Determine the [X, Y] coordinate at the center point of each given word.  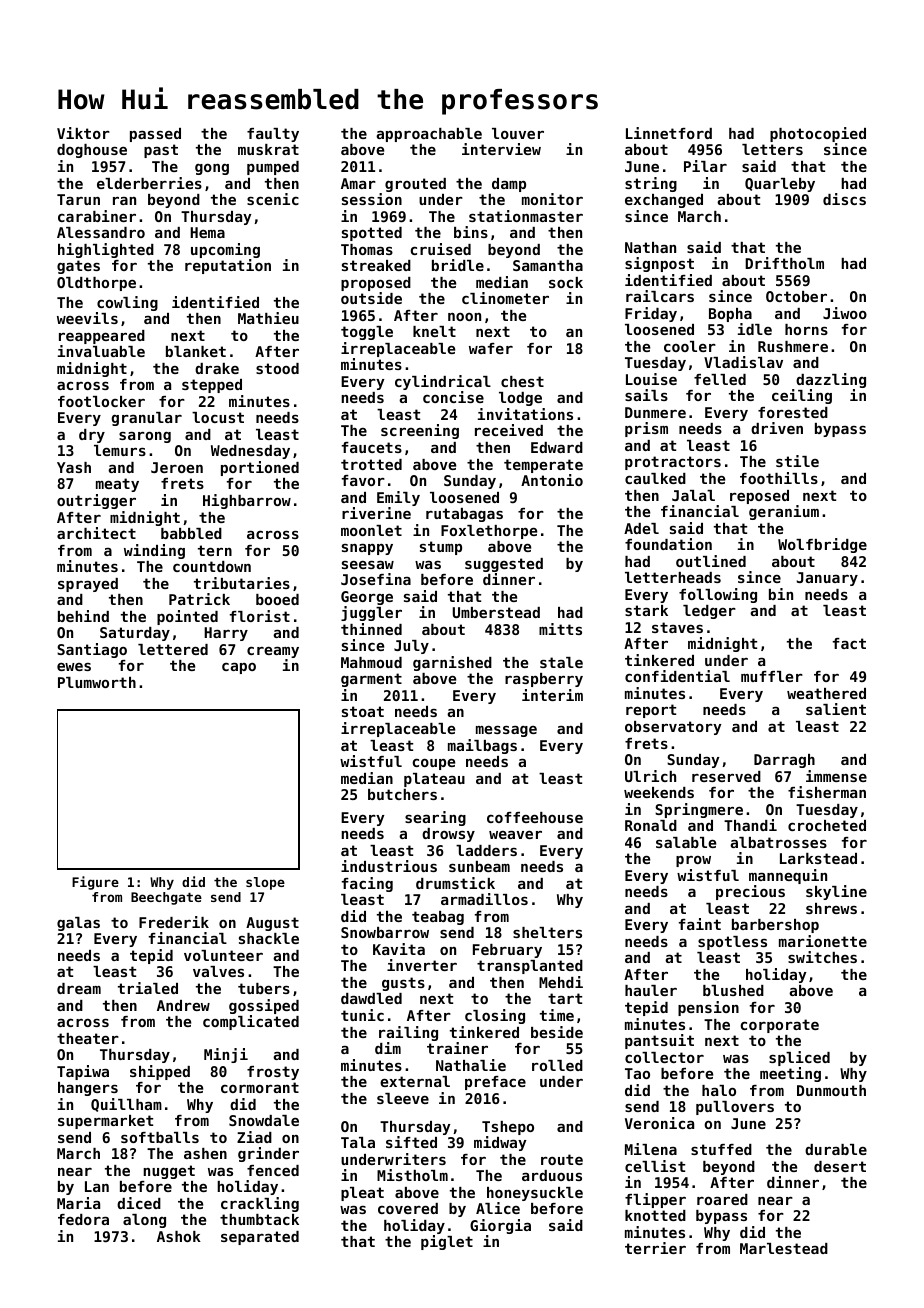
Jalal [693, 495]
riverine [376, 513]
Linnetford [669, 133]
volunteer [223, 955]
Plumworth [97, 682]
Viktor [83, 133]
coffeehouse [535, 817]
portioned [260, 468]
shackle [269, 938]
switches [822, 957]
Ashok [179, 1236]
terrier [655, 1248]
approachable [429, 135]
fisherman [827, 792]
